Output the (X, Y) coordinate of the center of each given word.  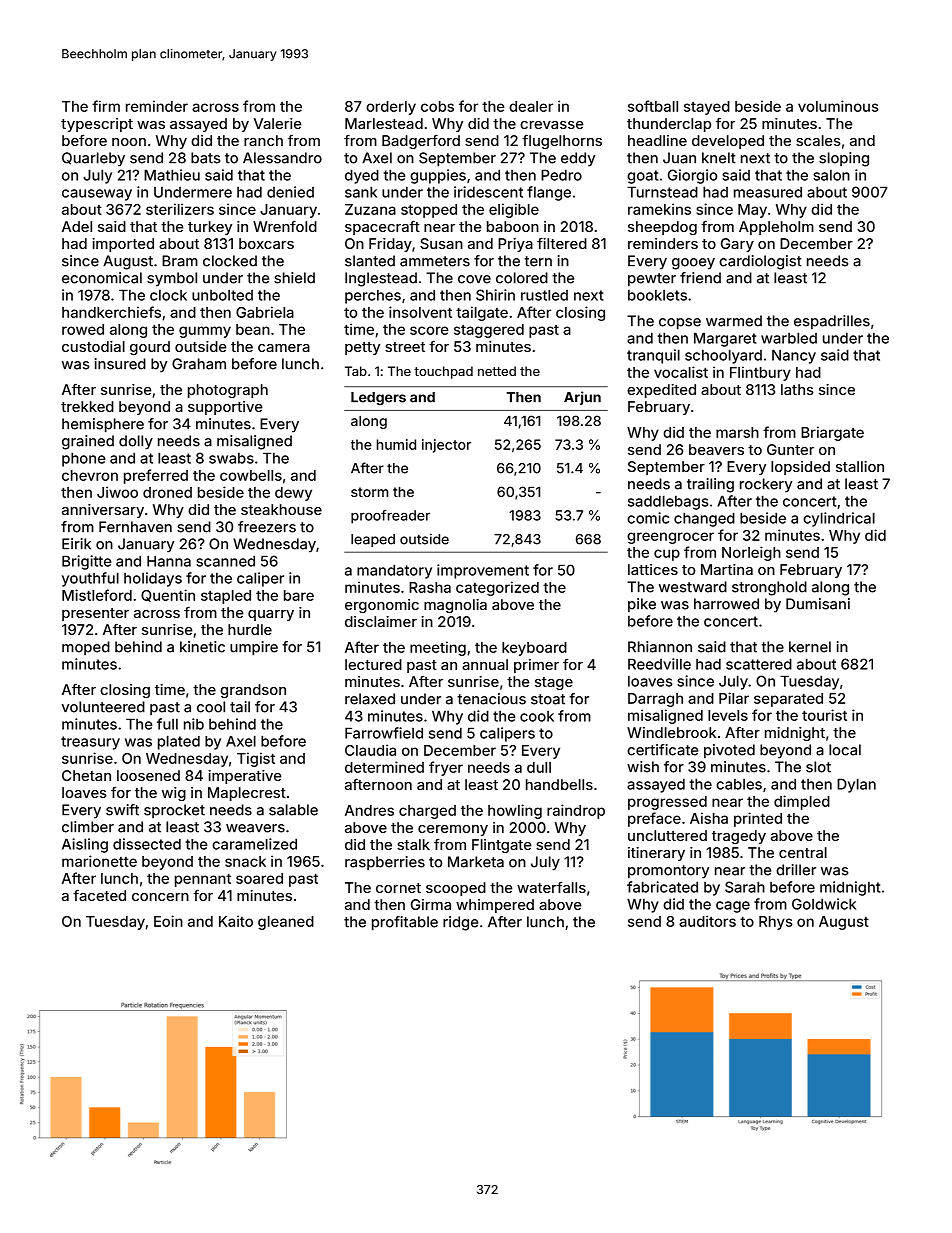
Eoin (168, 921)
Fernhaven (135, 527)
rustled (544, 295)
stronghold (769, 588)
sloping (844, 159)
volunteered (103, 707)
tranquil (653, 356)
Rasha (430, 587)
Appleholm (776, 228)
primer (536, 666)
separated (788, 700)
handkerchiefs (111, 312)
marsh (737, 432)
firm (106, 106)
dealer (531, 106)
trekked (87, 406)
